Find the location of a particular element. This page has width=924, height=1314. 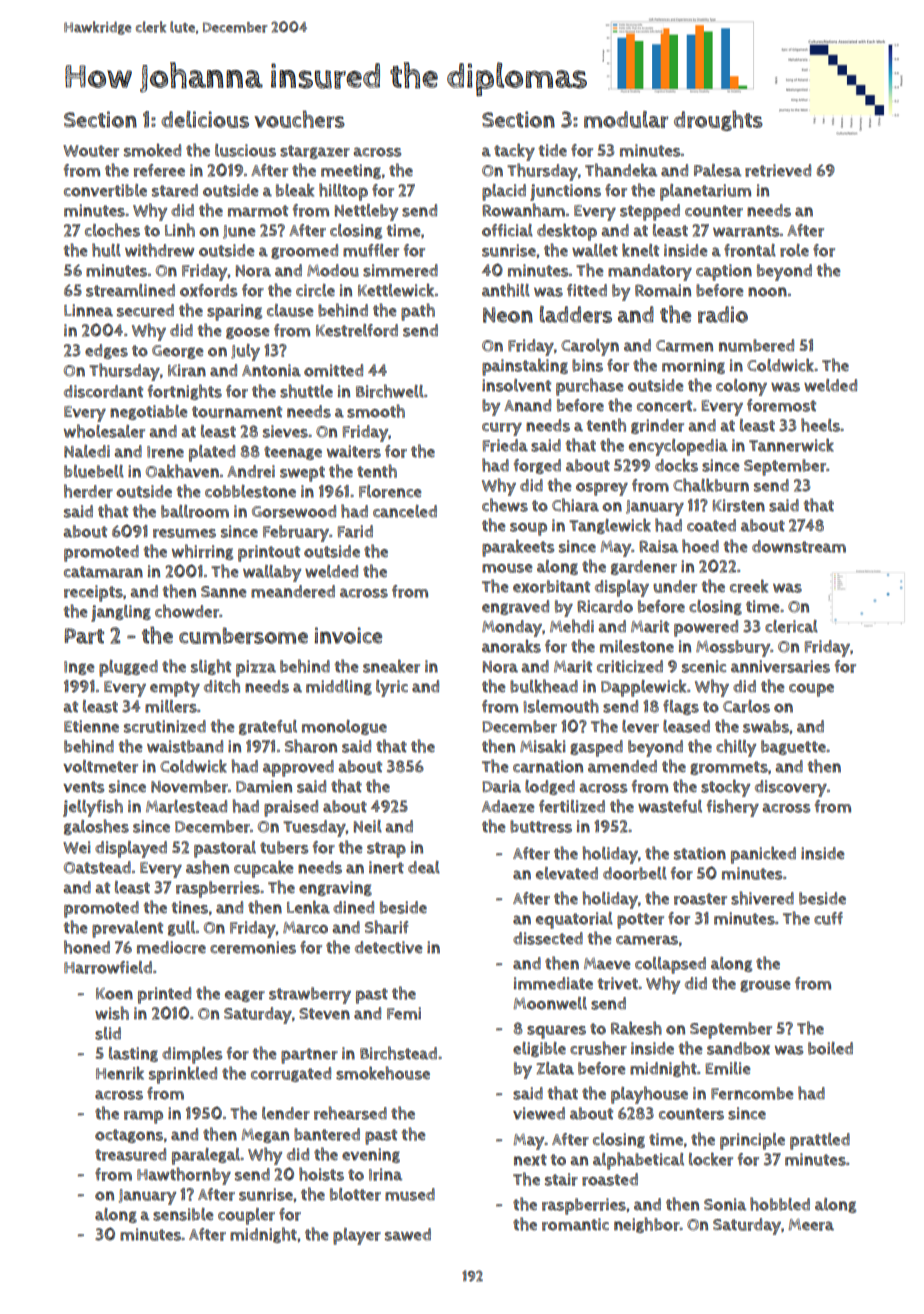

official is located at coordinates (507, 230).
